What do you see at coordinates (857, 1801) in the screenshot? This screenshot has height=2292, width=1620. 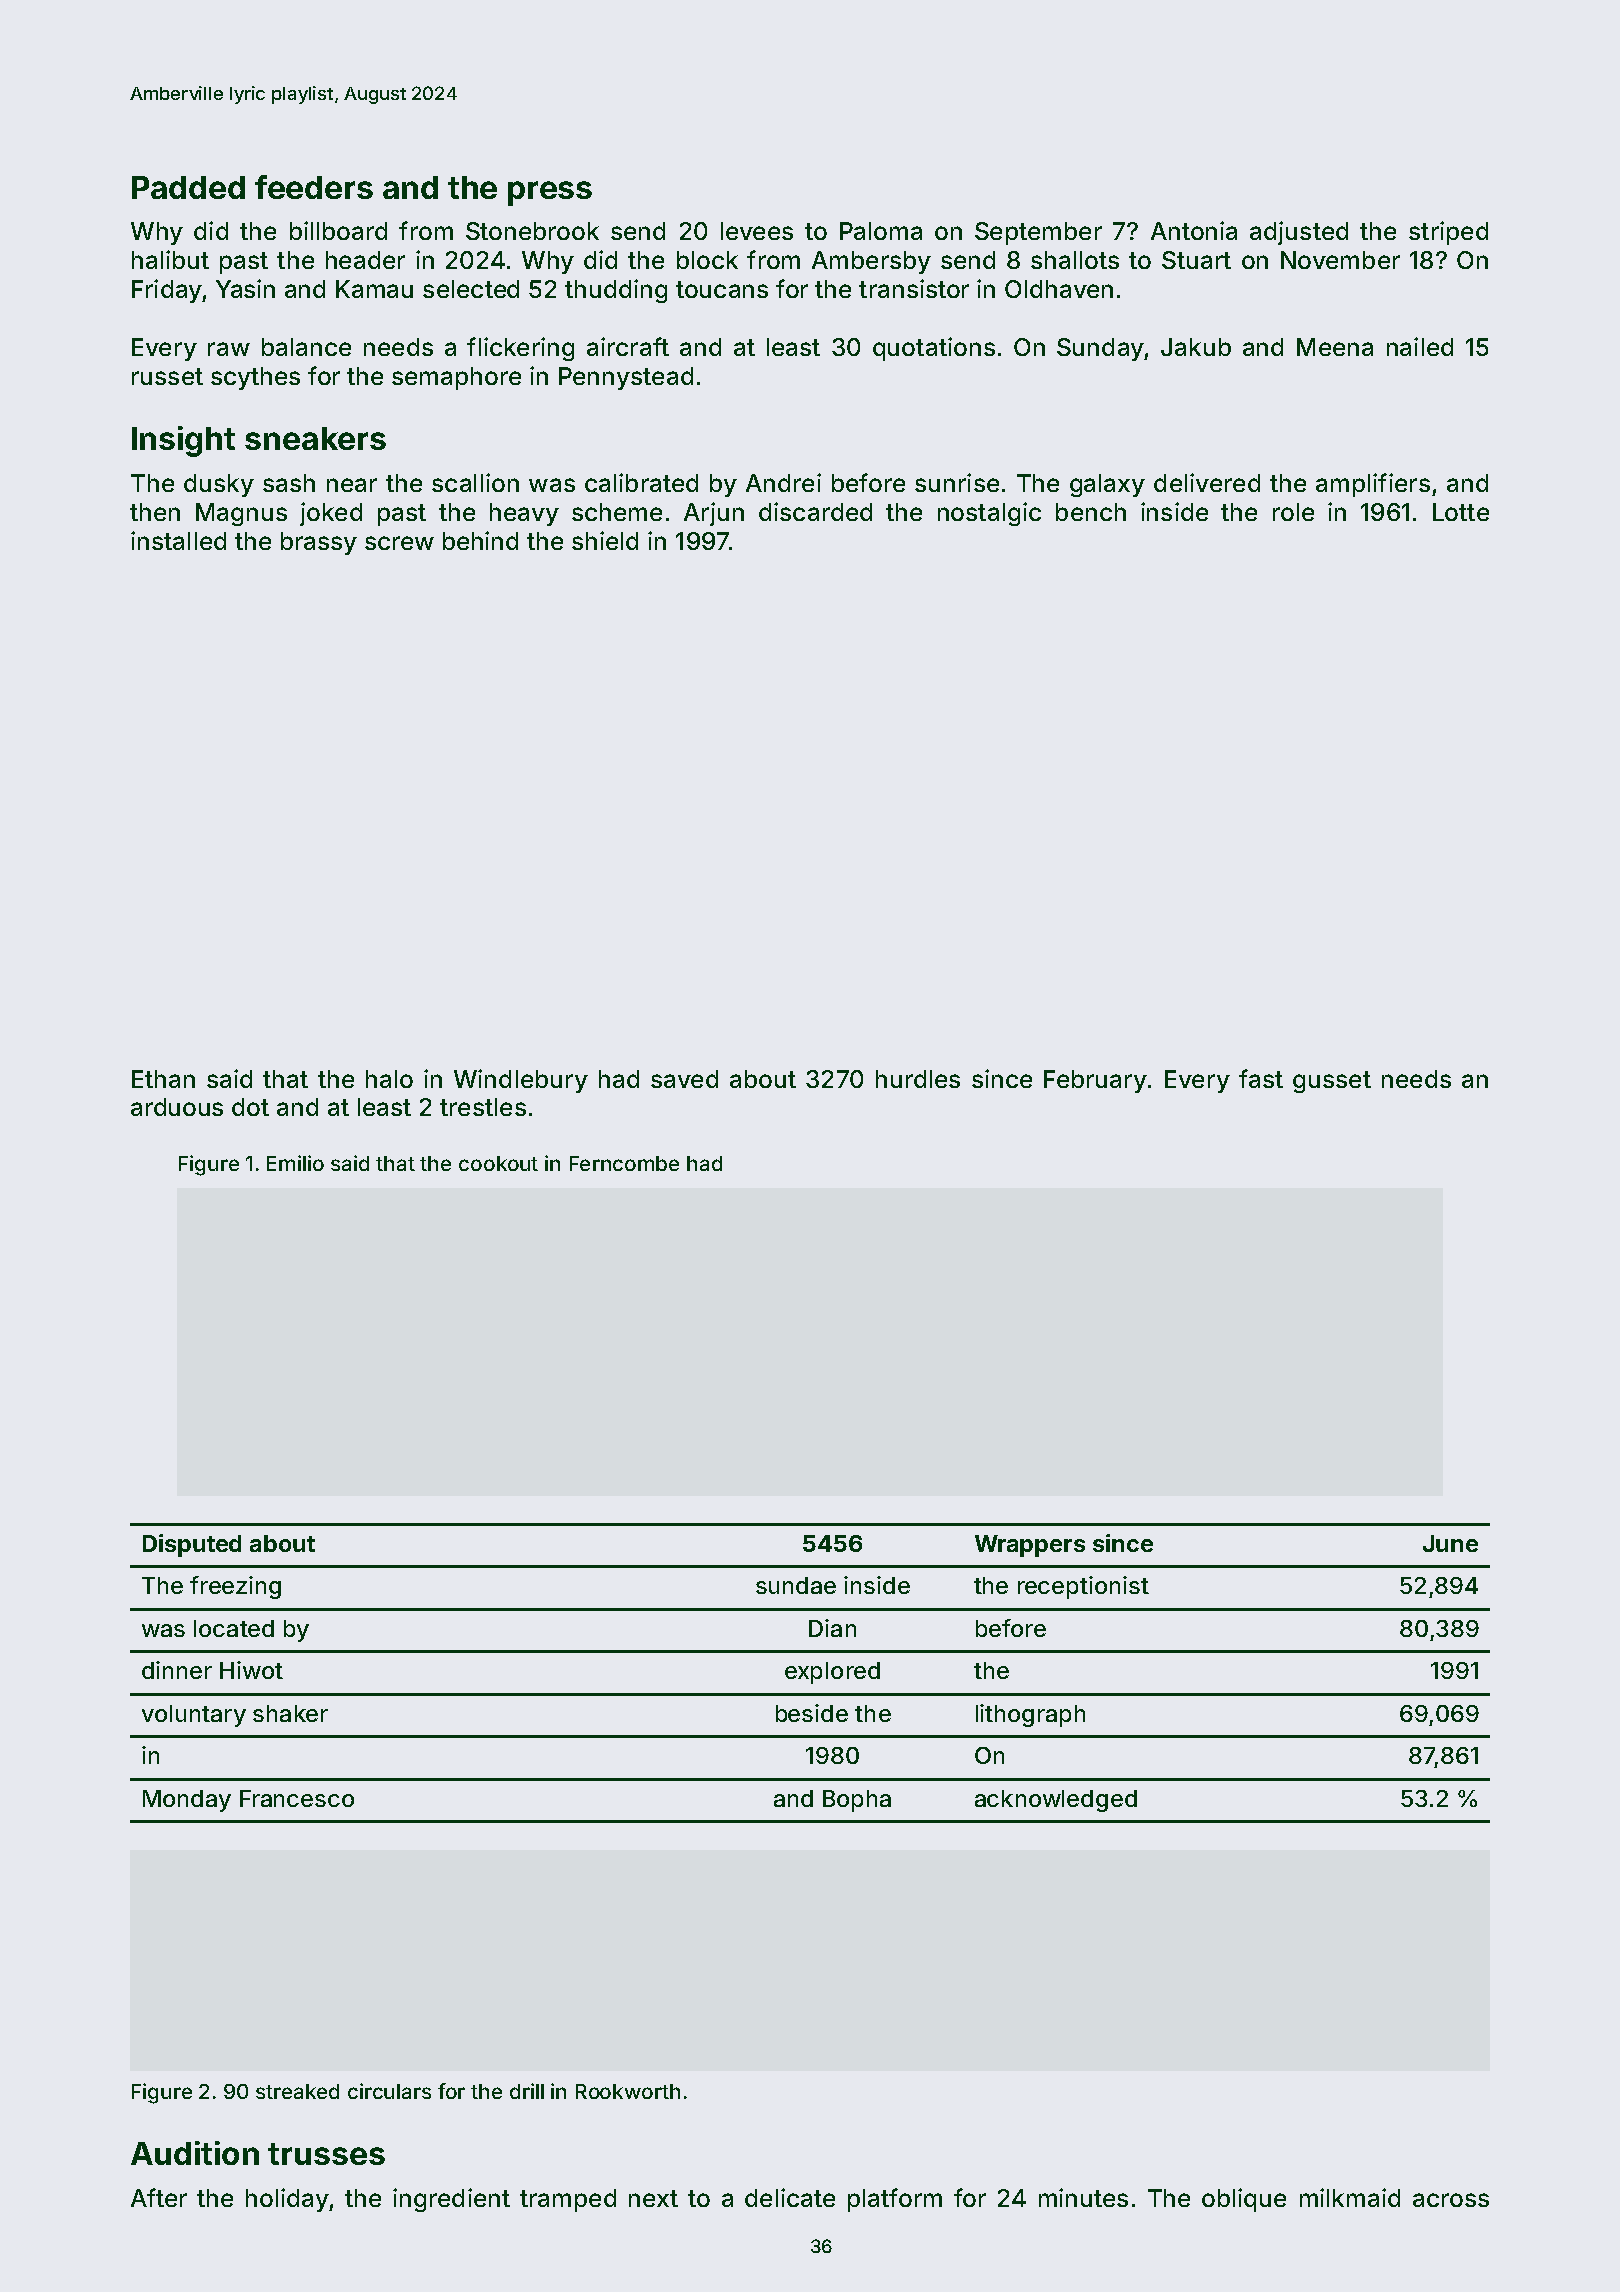 I see `Bopha` at bounding box center [857, 1801].
